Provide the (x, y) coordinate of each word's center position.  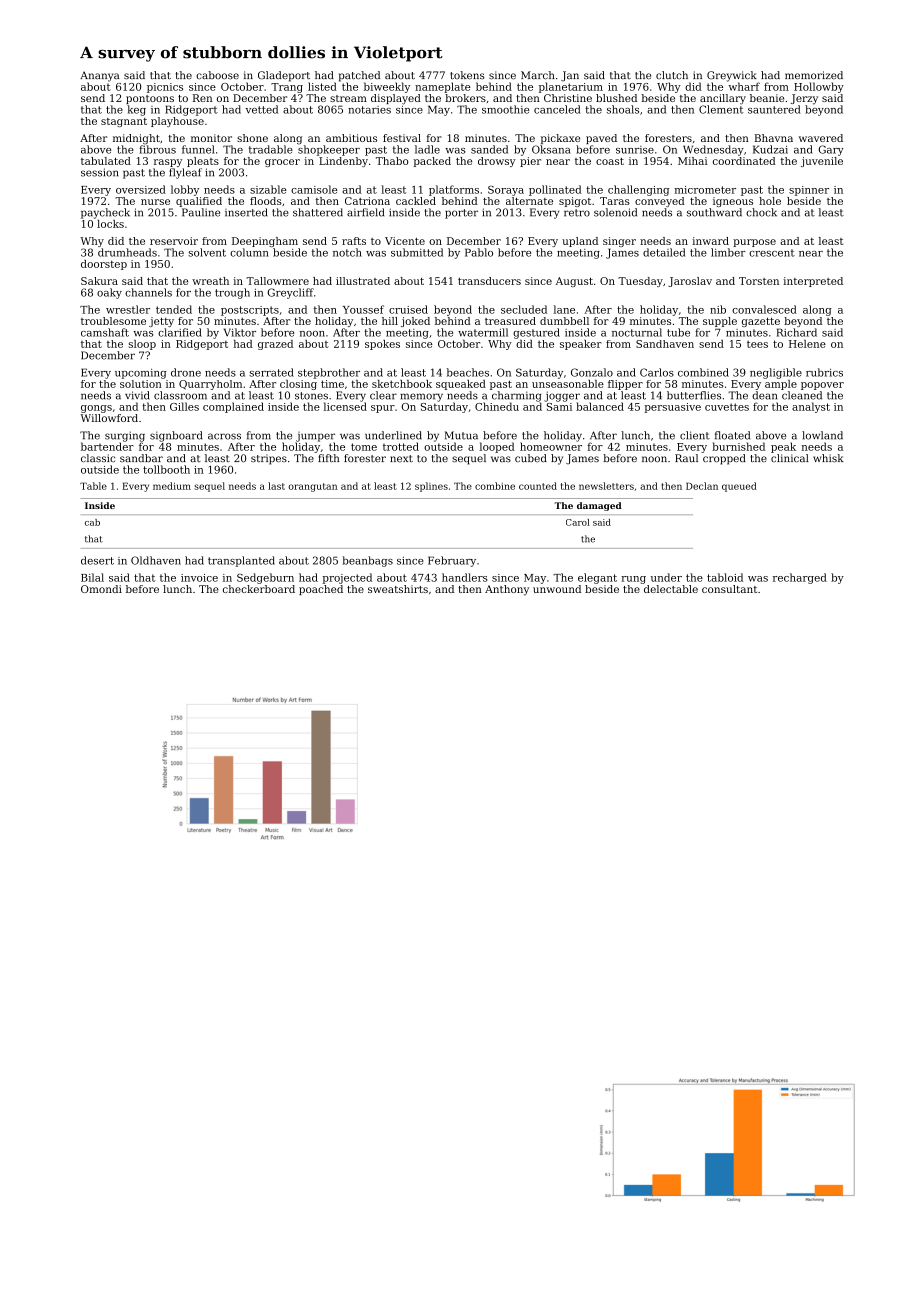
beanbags (367, 561)
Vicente (405, 241)
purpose (754, 243)
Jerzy (804, 99)
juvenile (822, 162)
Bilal (92, 577)
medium (172, 486)
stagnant (124, 122)
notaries (369, 110)
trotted (401, 446)
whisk (828, 458)
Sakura (99, 281)
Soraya (506, 190)
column (249, 252)
